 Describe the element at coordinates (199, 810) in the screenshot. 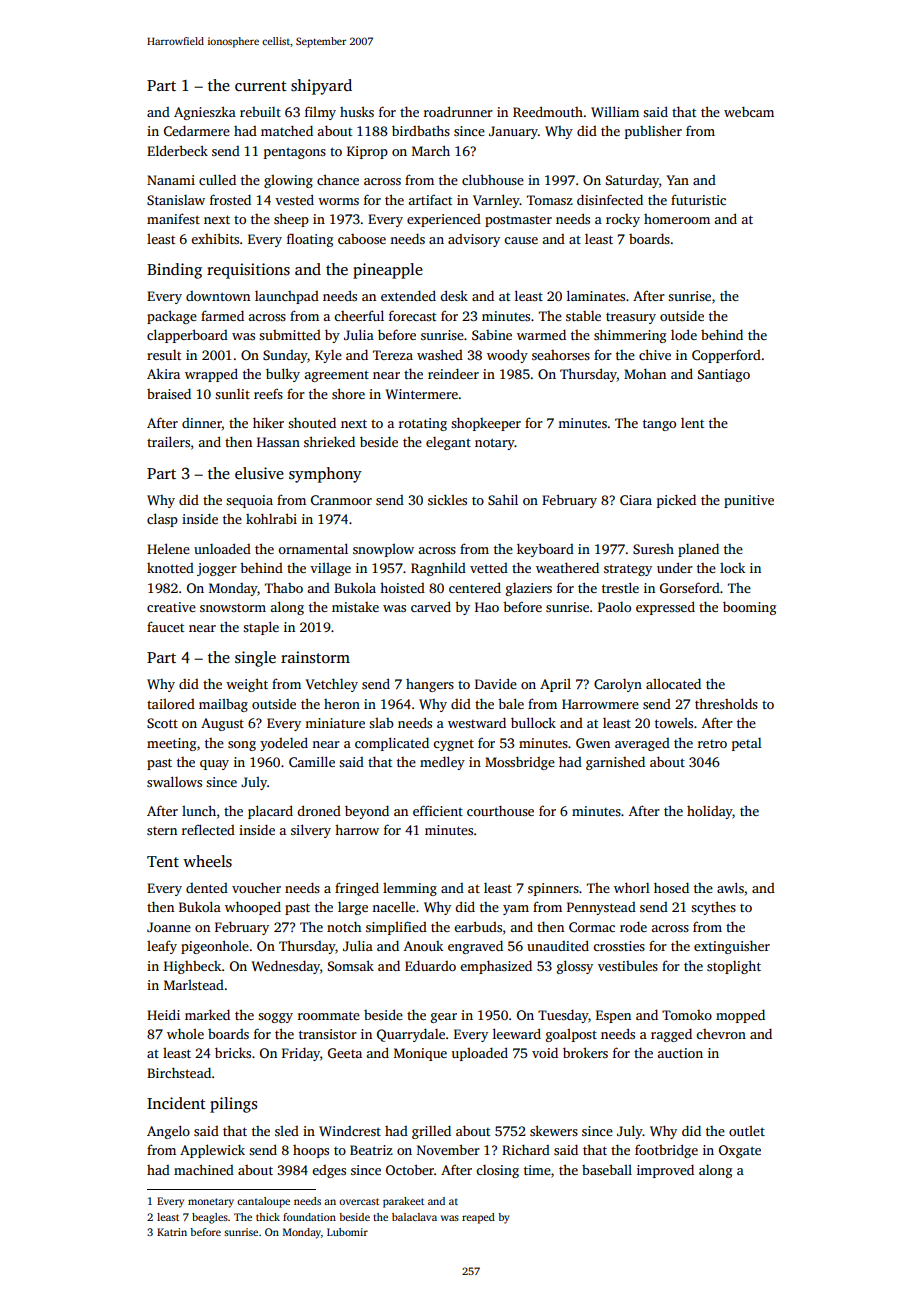

I see `lunch` at that location.
